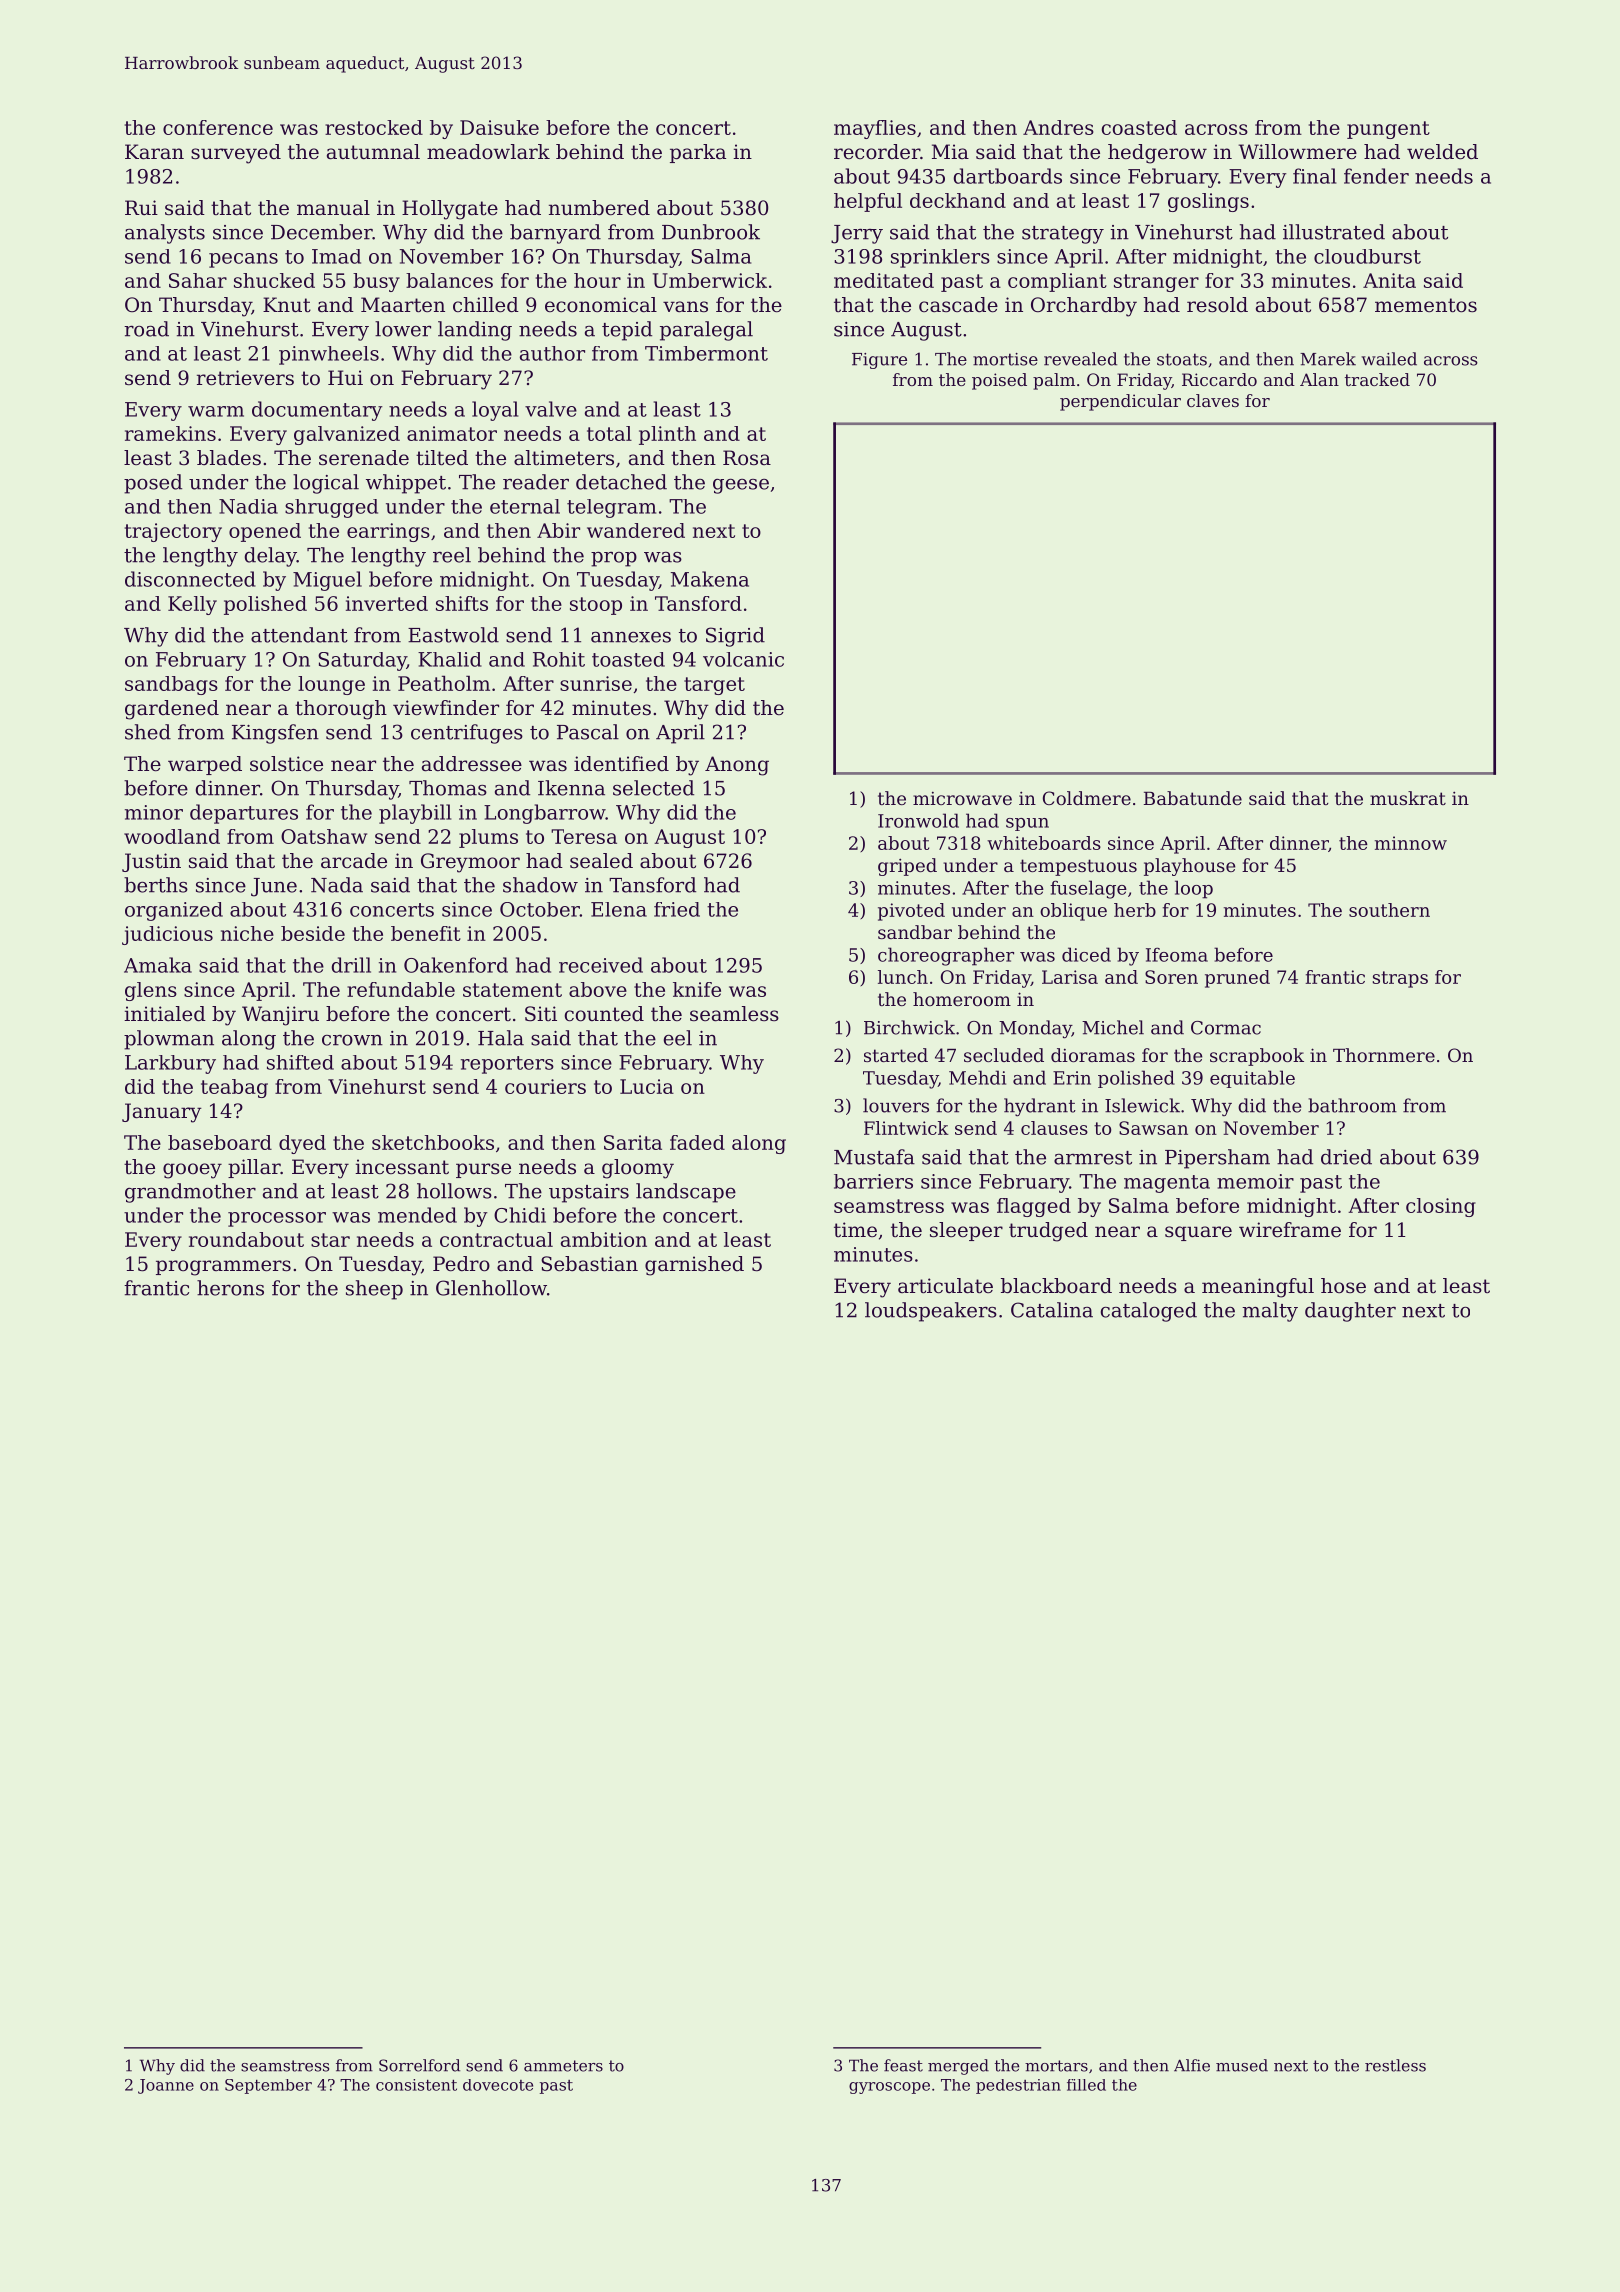 The image size is (1620, 2292). I want to click on Anong, so click(737, 766).
